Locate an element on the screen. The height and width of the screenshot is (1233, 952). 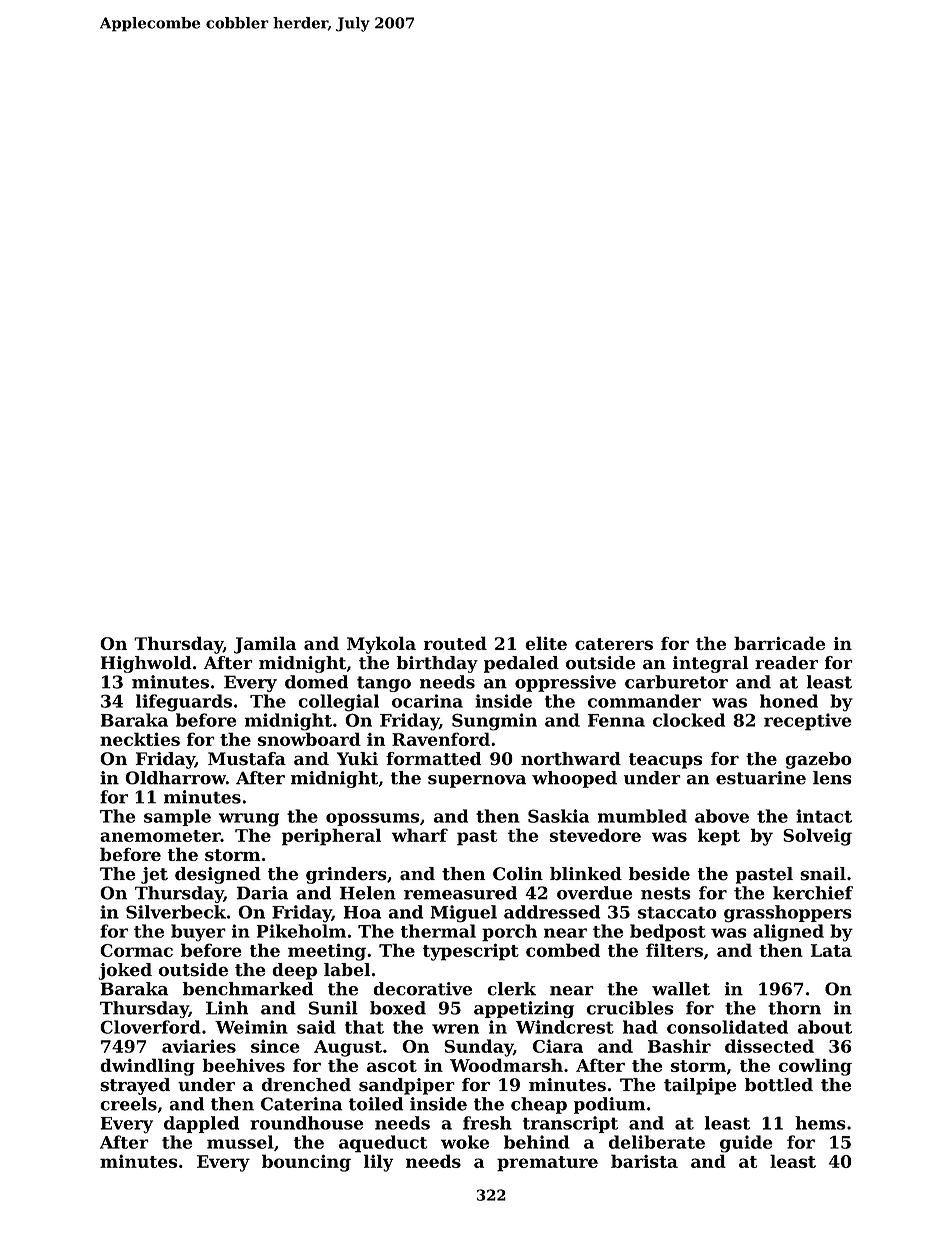
wharf is located at coordinates (420, 835).
